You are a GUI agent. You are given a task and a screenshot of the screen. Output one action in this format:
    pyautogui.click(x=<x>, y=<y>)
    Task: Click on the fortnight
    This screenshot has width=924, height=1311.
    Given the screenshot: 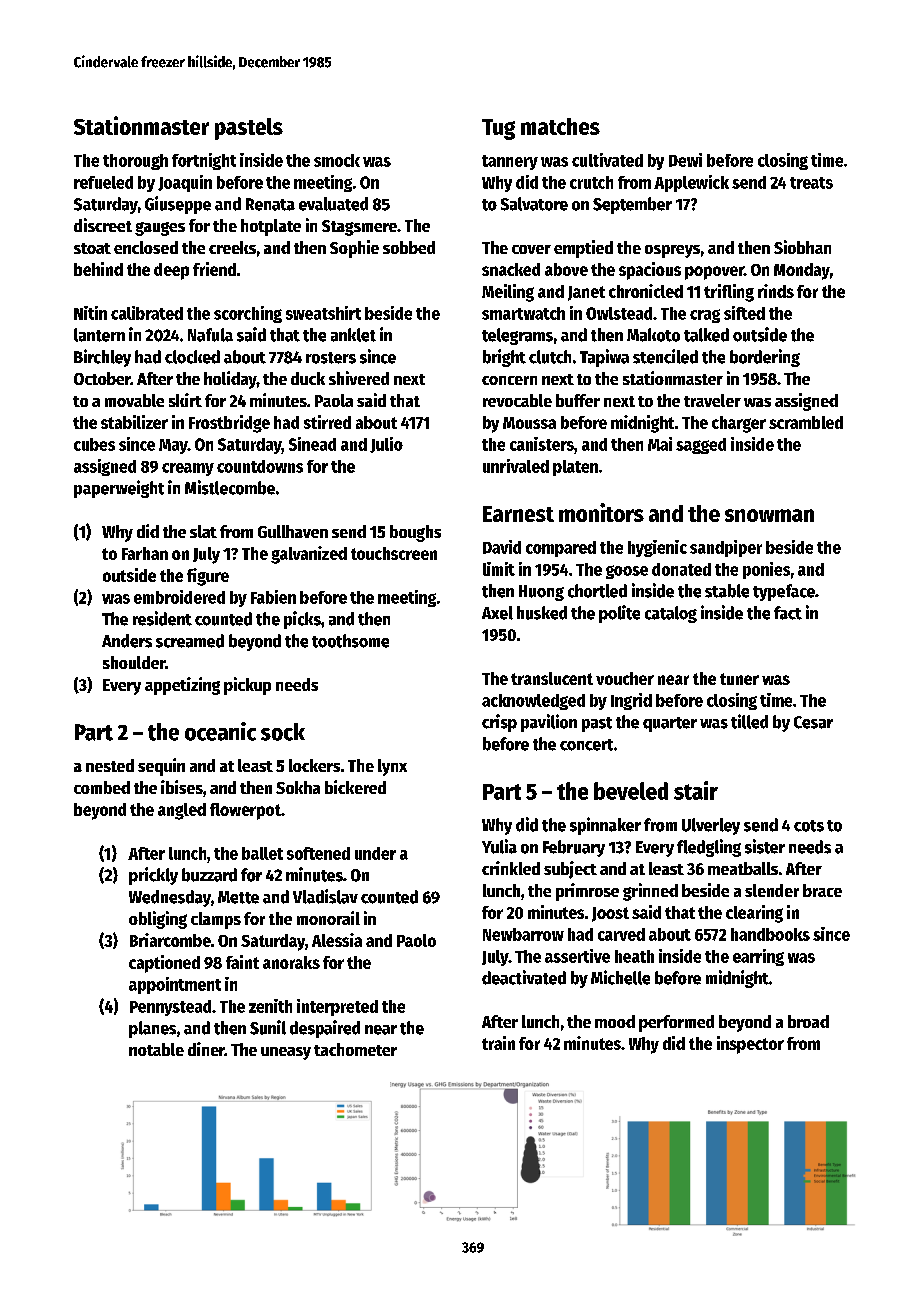 What is the action you would take?
    pyautogui.click(x=204, y=161)
